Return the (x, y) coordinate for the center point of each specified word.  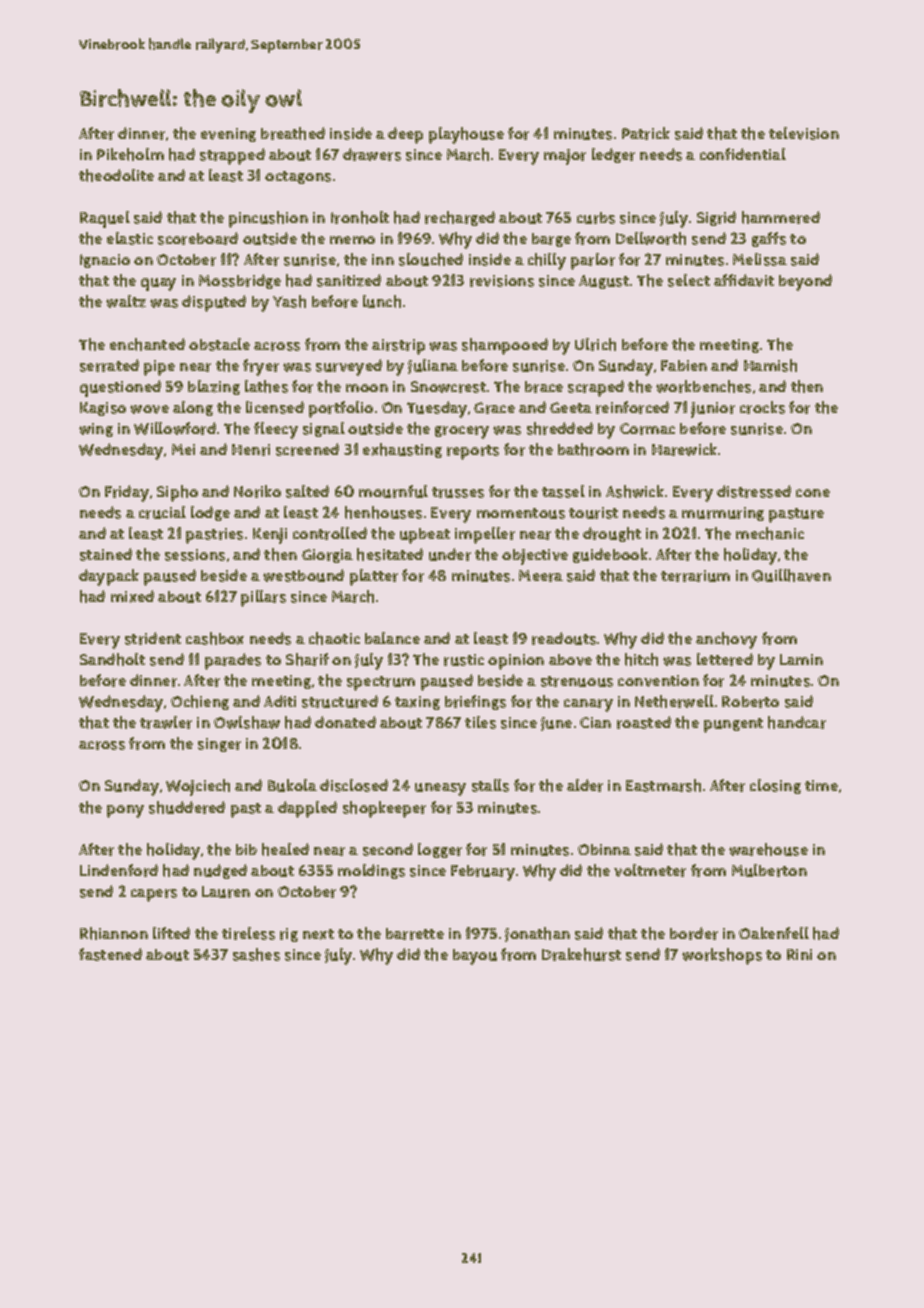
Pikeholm (130, 154)
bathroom (593, 449)
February (483, 873)
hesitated (390, 554)
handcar (797, 722)
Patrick (646, 133)
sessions (195, 555)
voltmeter (650, 870)
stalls (490, 785)
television (804, 133)
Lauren (226, 892)
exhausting (402, 450)
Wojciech (198, 787)
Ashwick (635, 491)
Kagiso (103, 409)
